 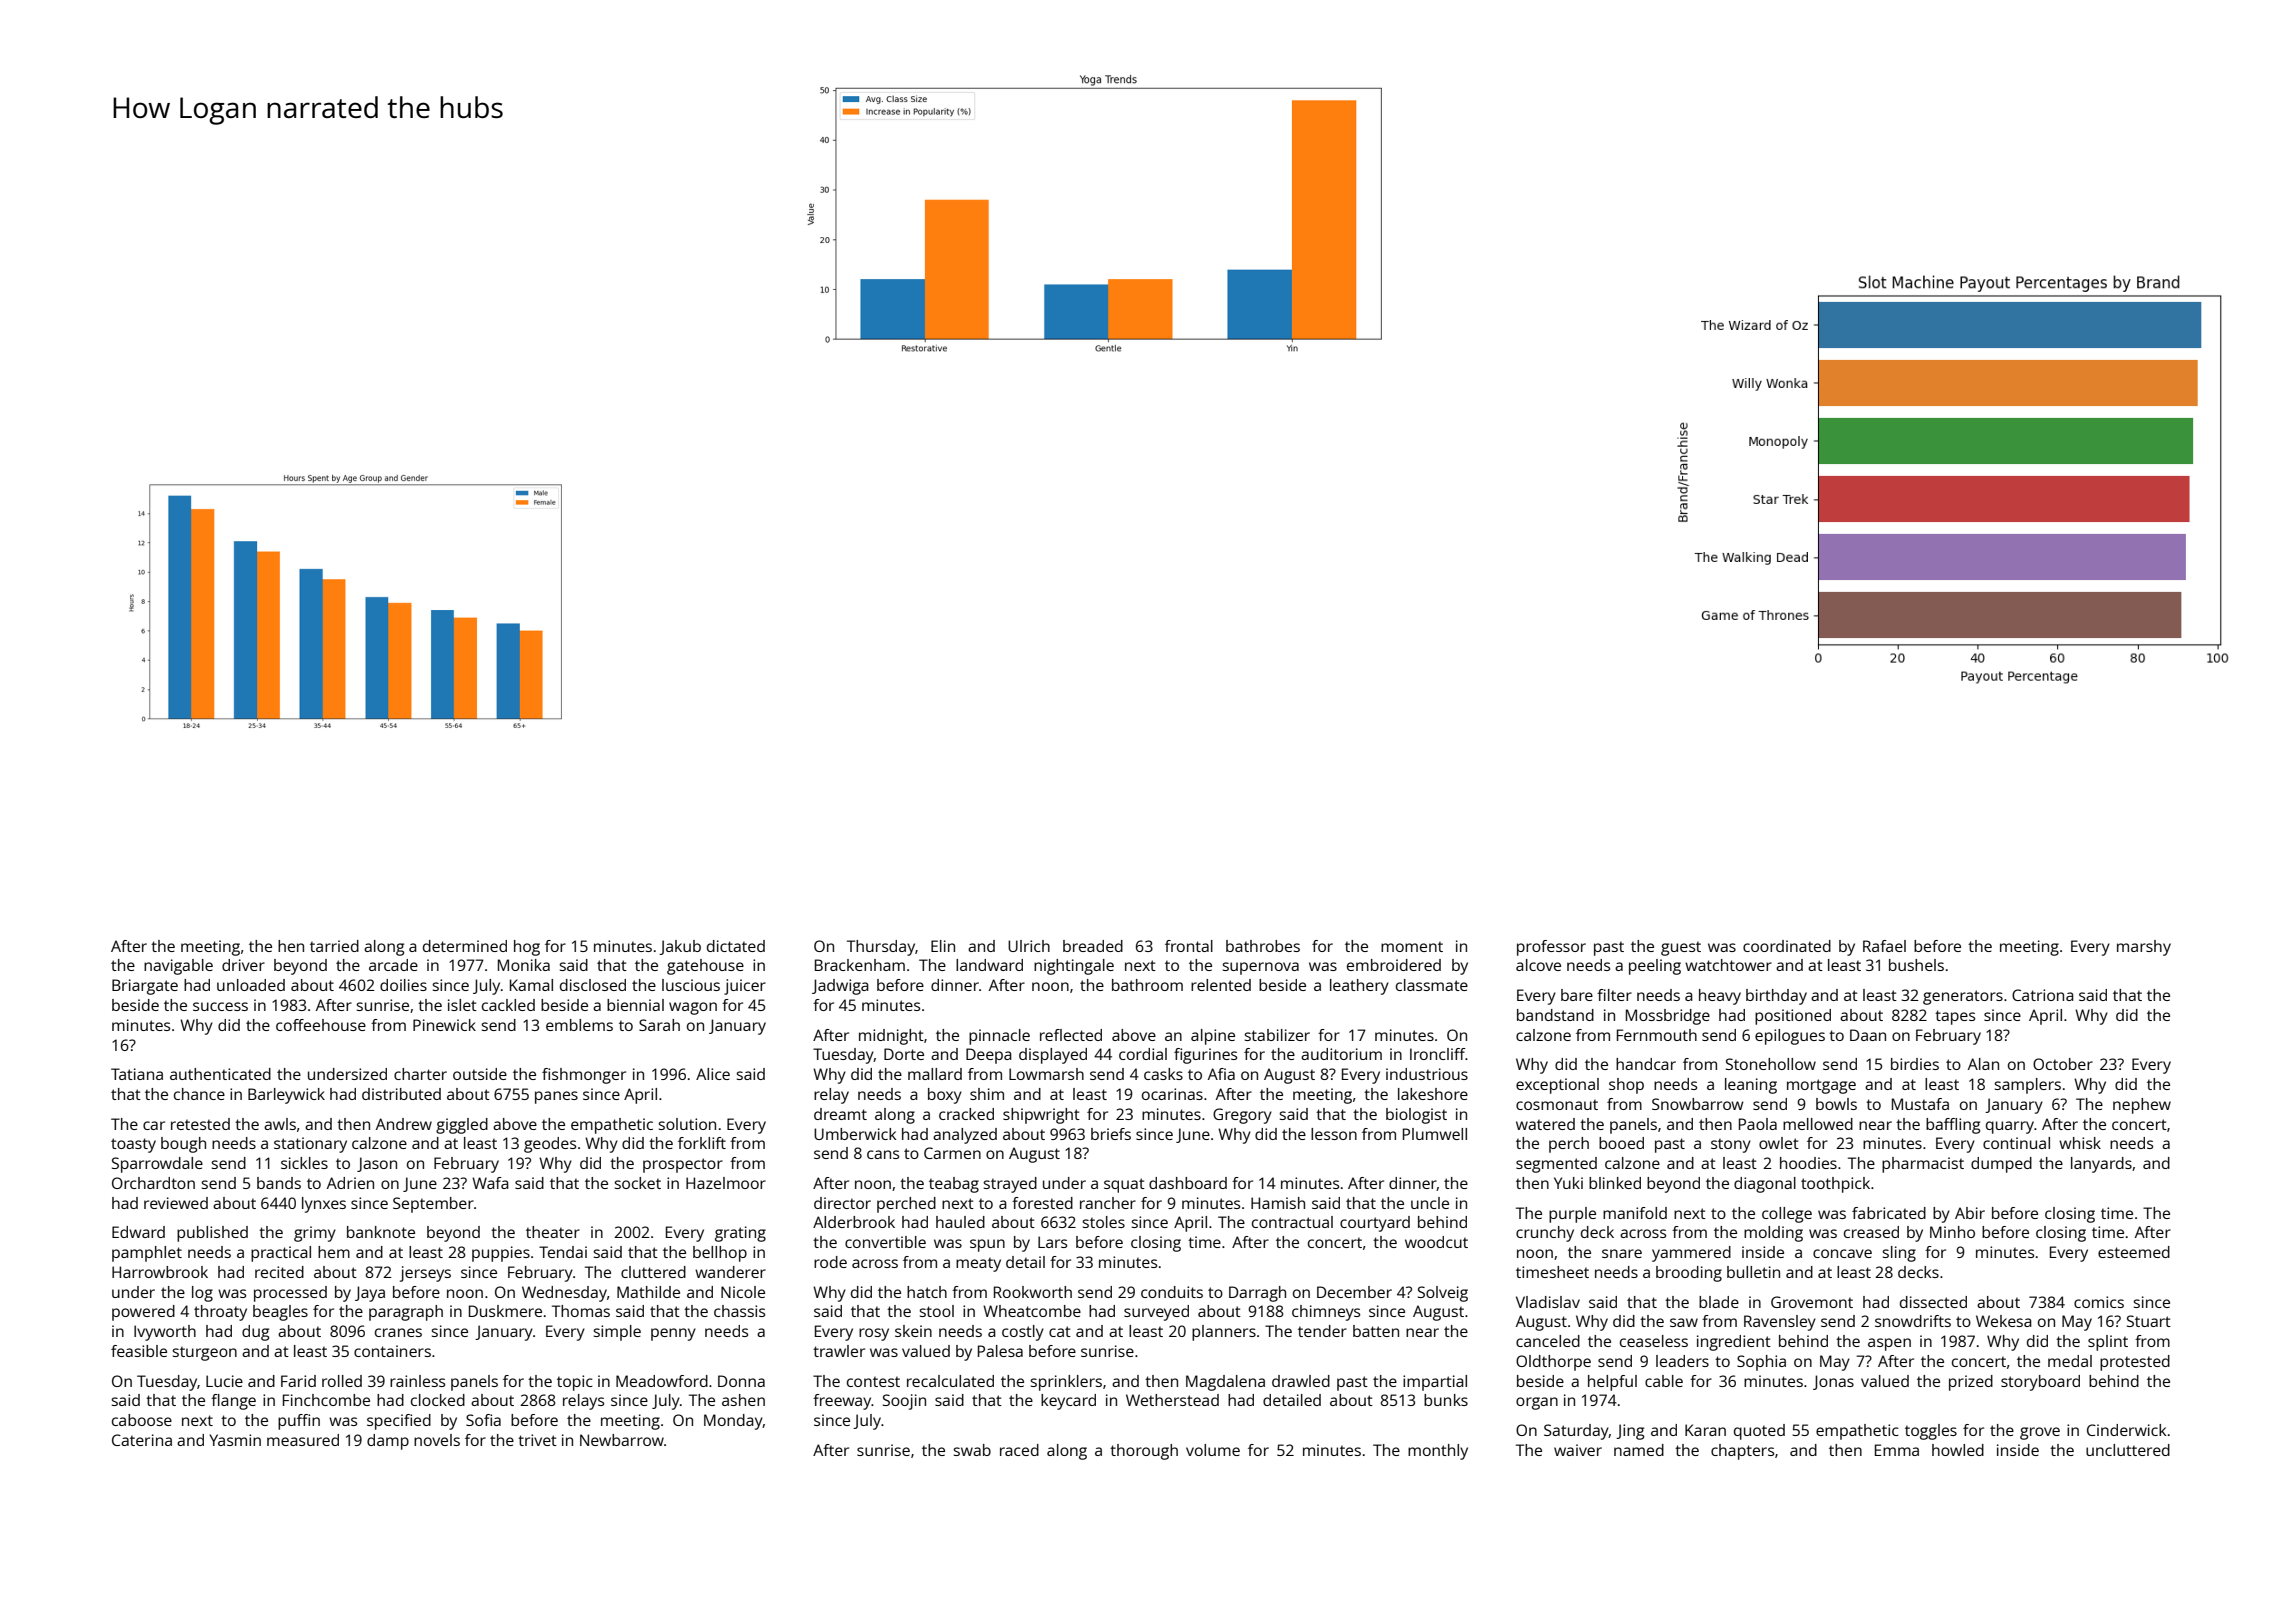 What do you see at coordinates (334, 946) in the screenshot?
I see `tarried` at bounding box center [334, 946].
